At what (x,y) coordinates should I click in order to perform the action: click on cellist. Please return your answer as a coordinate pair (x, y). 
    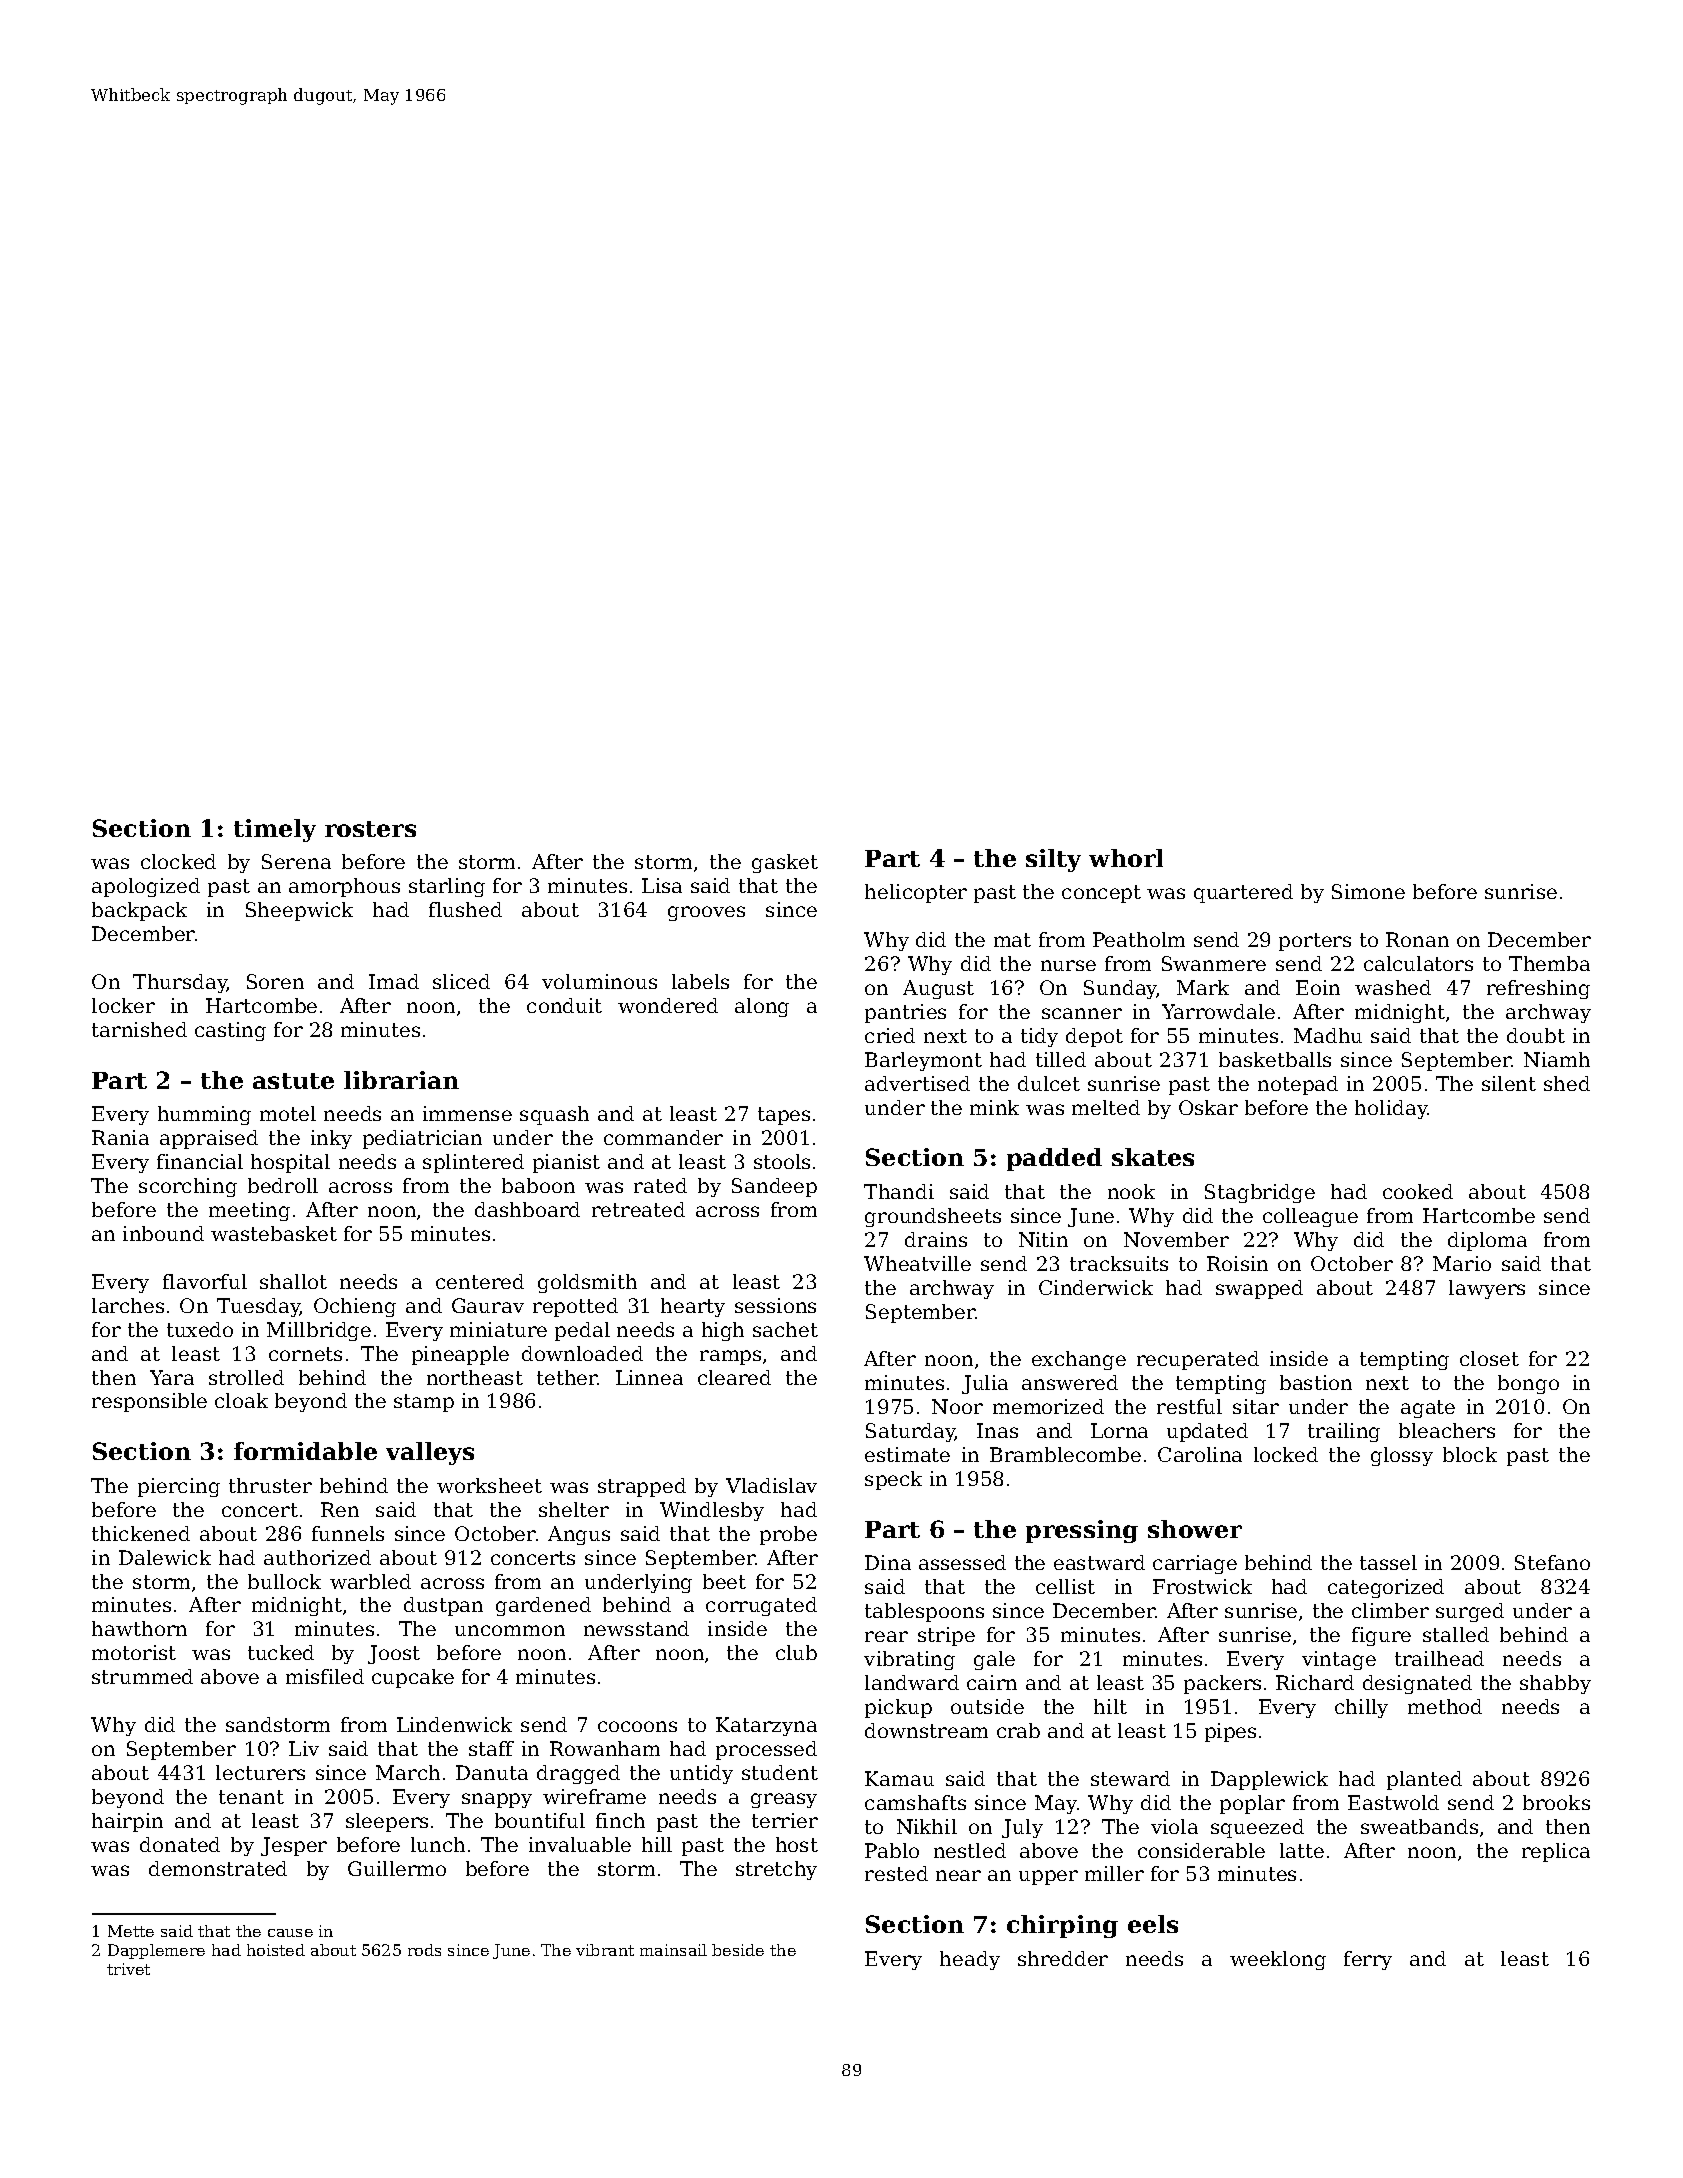
    Looking at the image, I should click on (1065, 1586).
